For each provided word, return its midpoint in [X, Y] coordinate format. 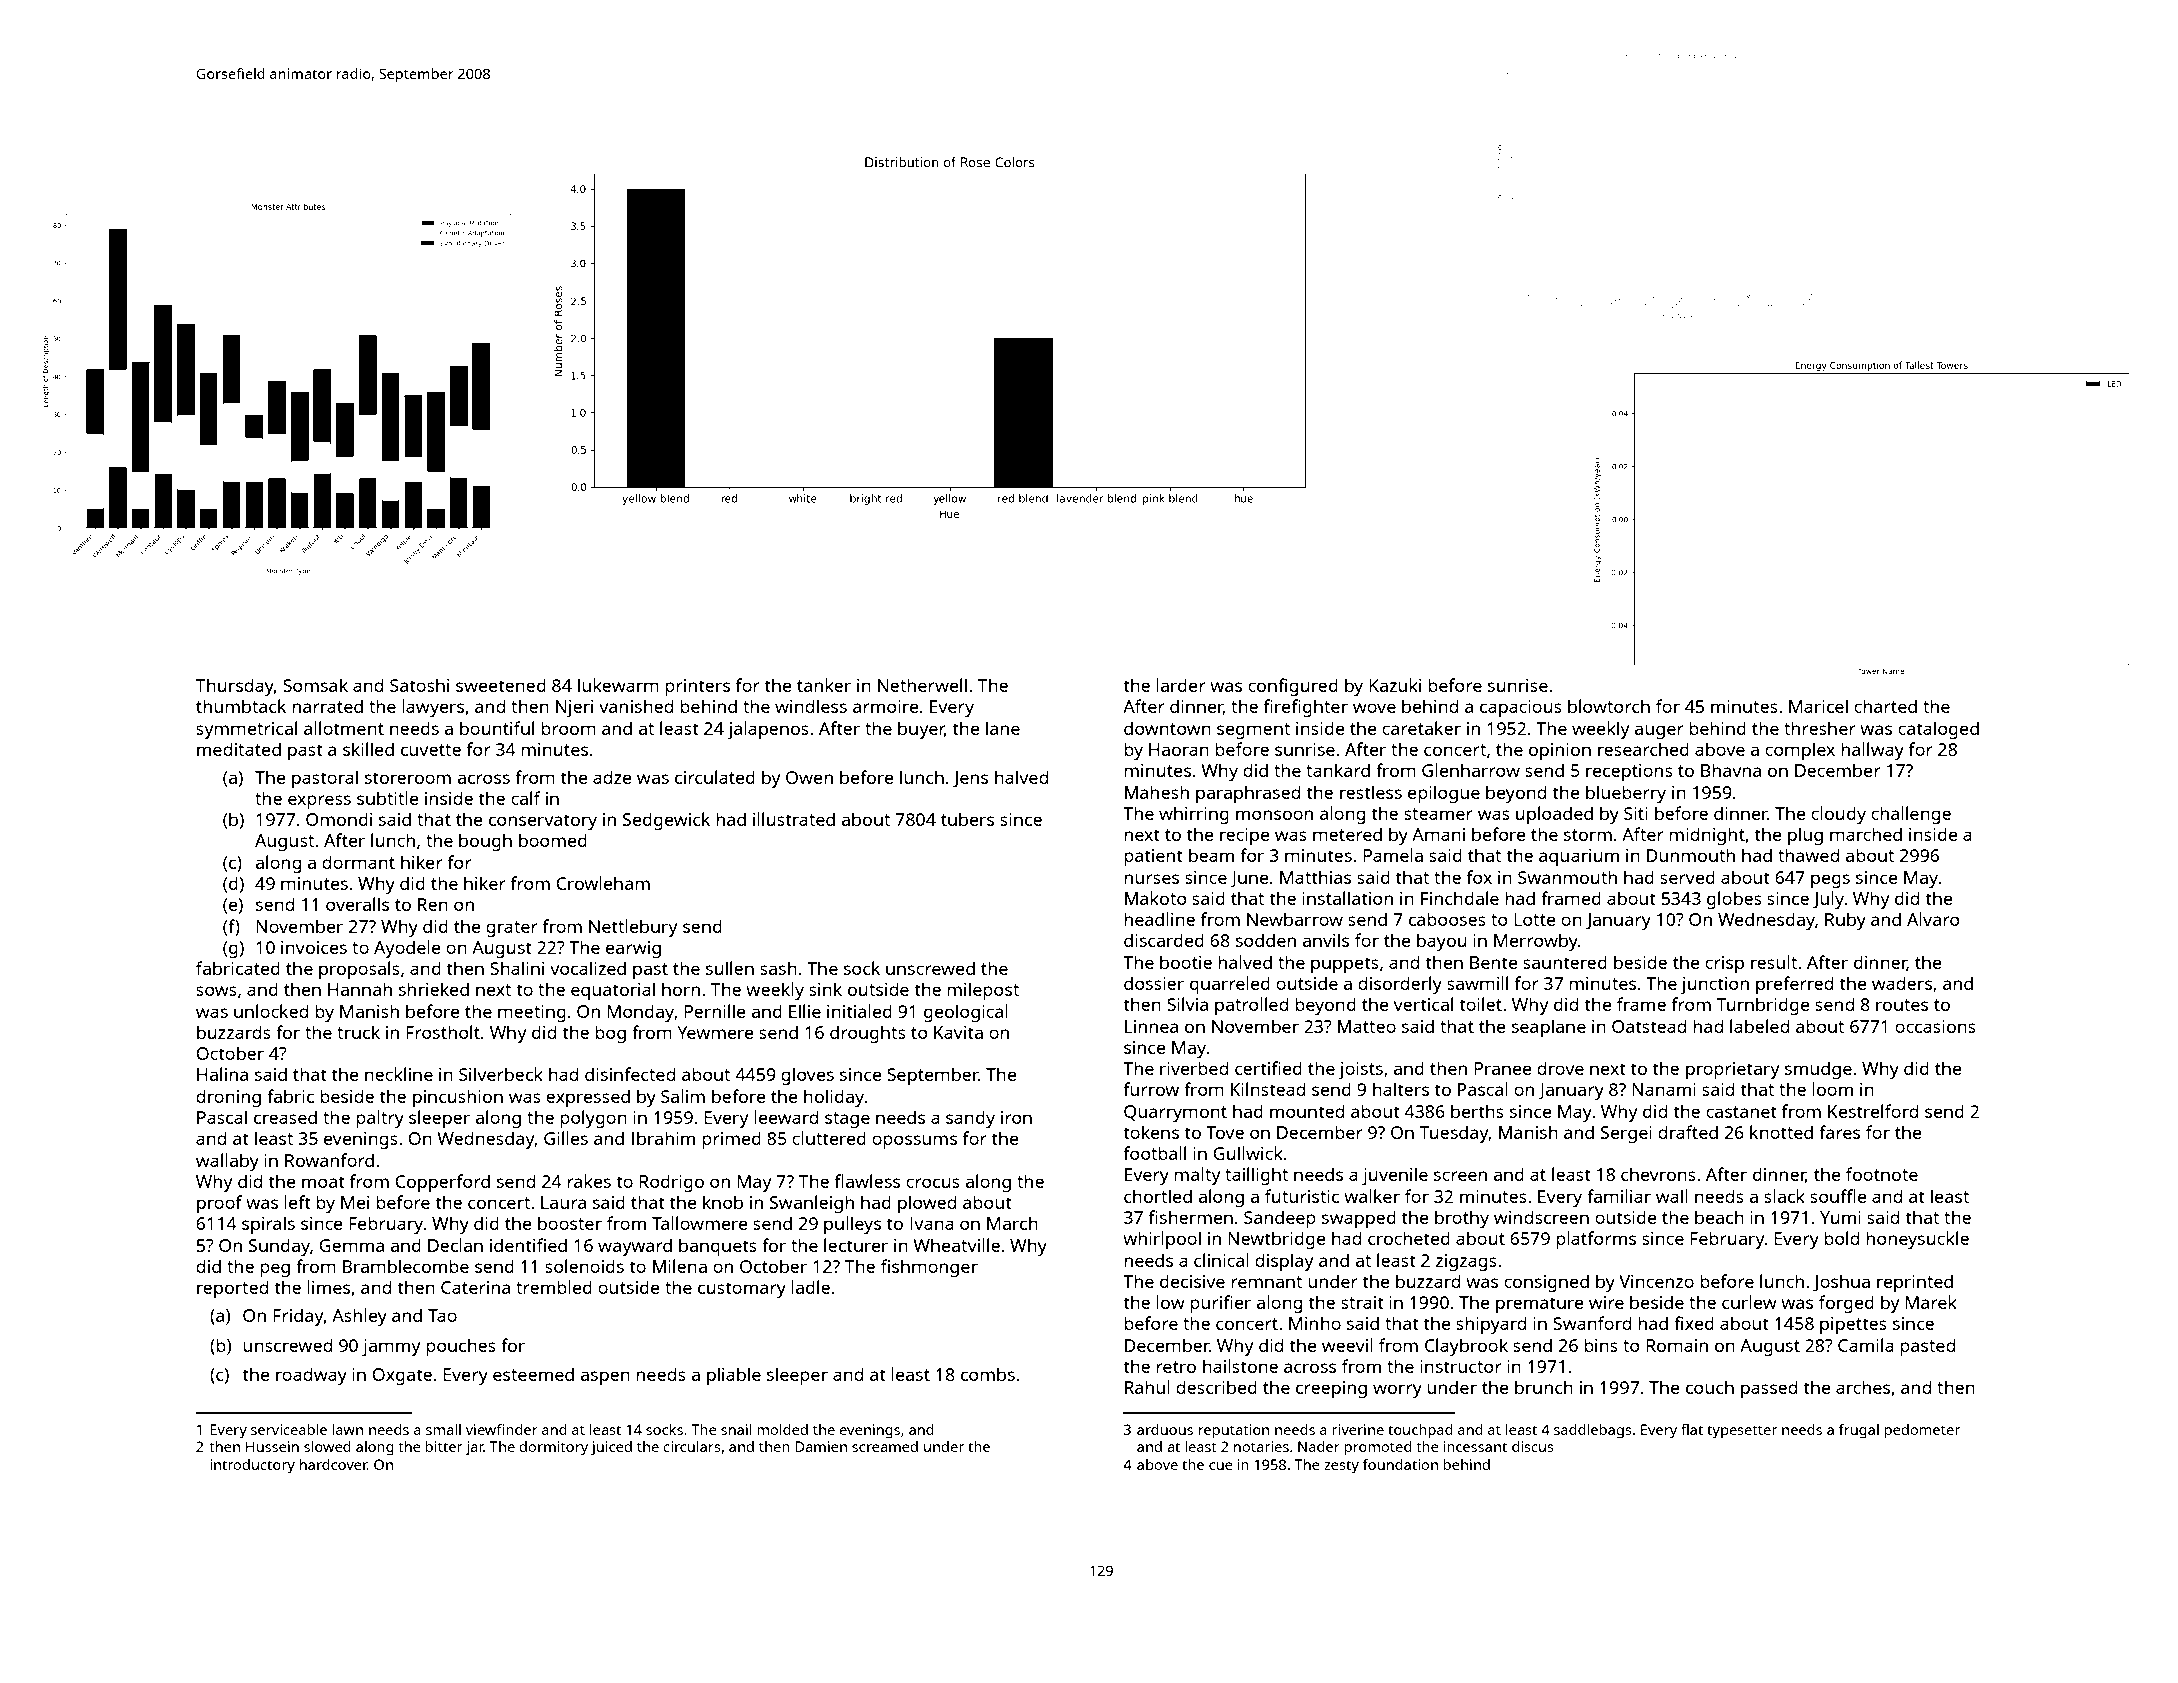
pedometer [1922, 1431]
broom [569, 728]
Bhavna [1731, 770]
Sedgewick [666, 821]
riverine [1358, 1429]
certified [1268, 1068]
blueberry [1626, 794]
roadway [311, 1376]
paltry [380, 1119]
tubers [967, 819]
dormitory [553, 1448]
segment [1253, 731]
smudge [1818, 1070]
